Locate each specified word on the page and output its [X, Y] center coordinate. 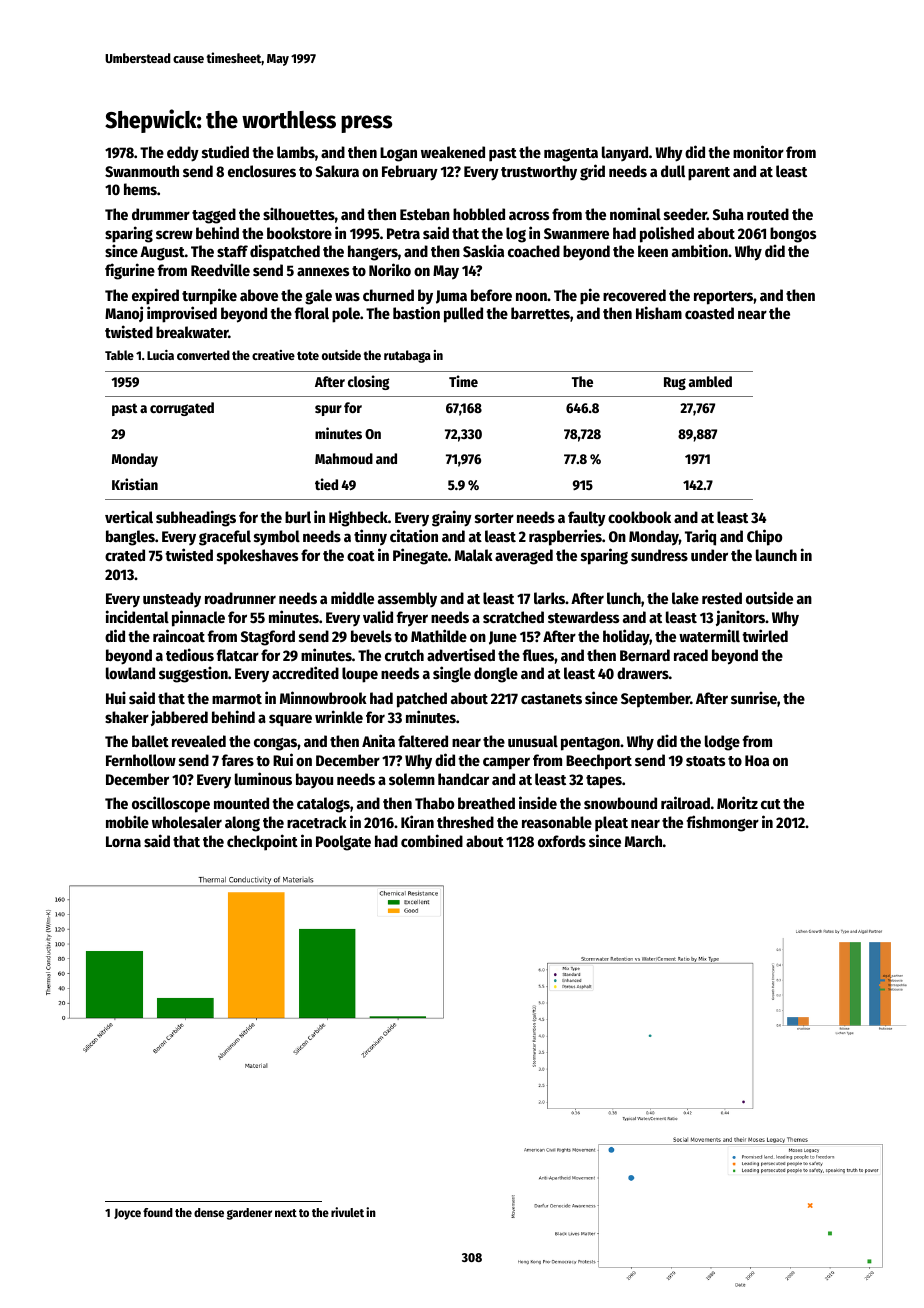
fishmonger [723, 823]
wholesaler [187, 822]
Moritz [737, 802]
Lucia [160, 355]
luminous [263, 778]
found [158, 1212]
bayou [314, 780]
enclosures [262, 171]
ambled [710, 381]
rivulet [347, 1212]
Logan [398, 154]
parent [709, 174]
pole [346, 315]
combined [432, 840]
